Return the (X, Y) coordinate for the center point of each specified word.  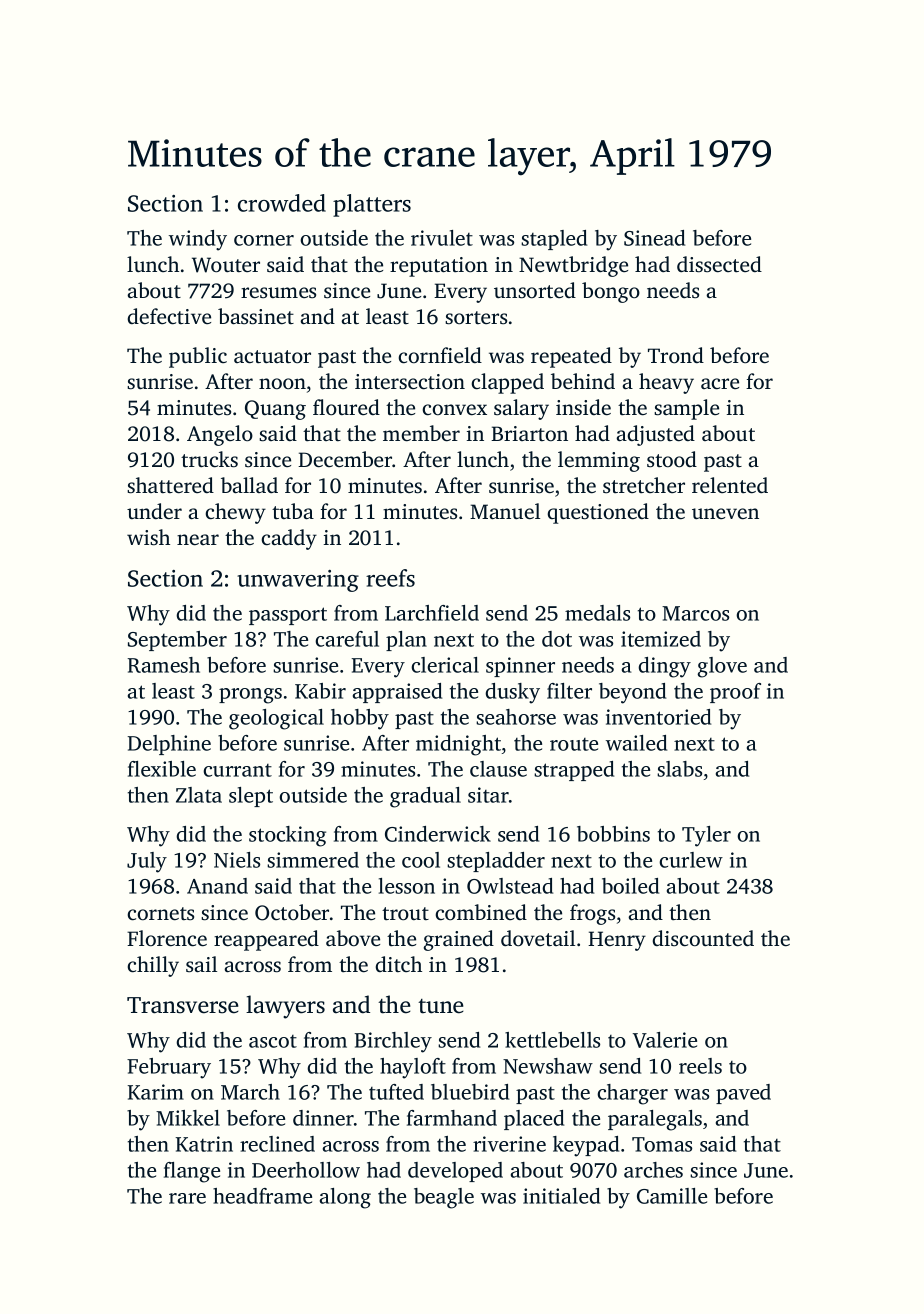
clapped (507, 383)
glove (722, 667)
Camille (672, 1196)
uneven (725, 514)
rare (187, 1198)
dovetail (538, 938)
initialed (561, 1196)
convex (454, 410)
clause (498, 769)
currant (237, 770)
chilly (153, 966)
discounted (703, 938)
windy (198, 240)
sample (686, 409)
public (198, 357)
